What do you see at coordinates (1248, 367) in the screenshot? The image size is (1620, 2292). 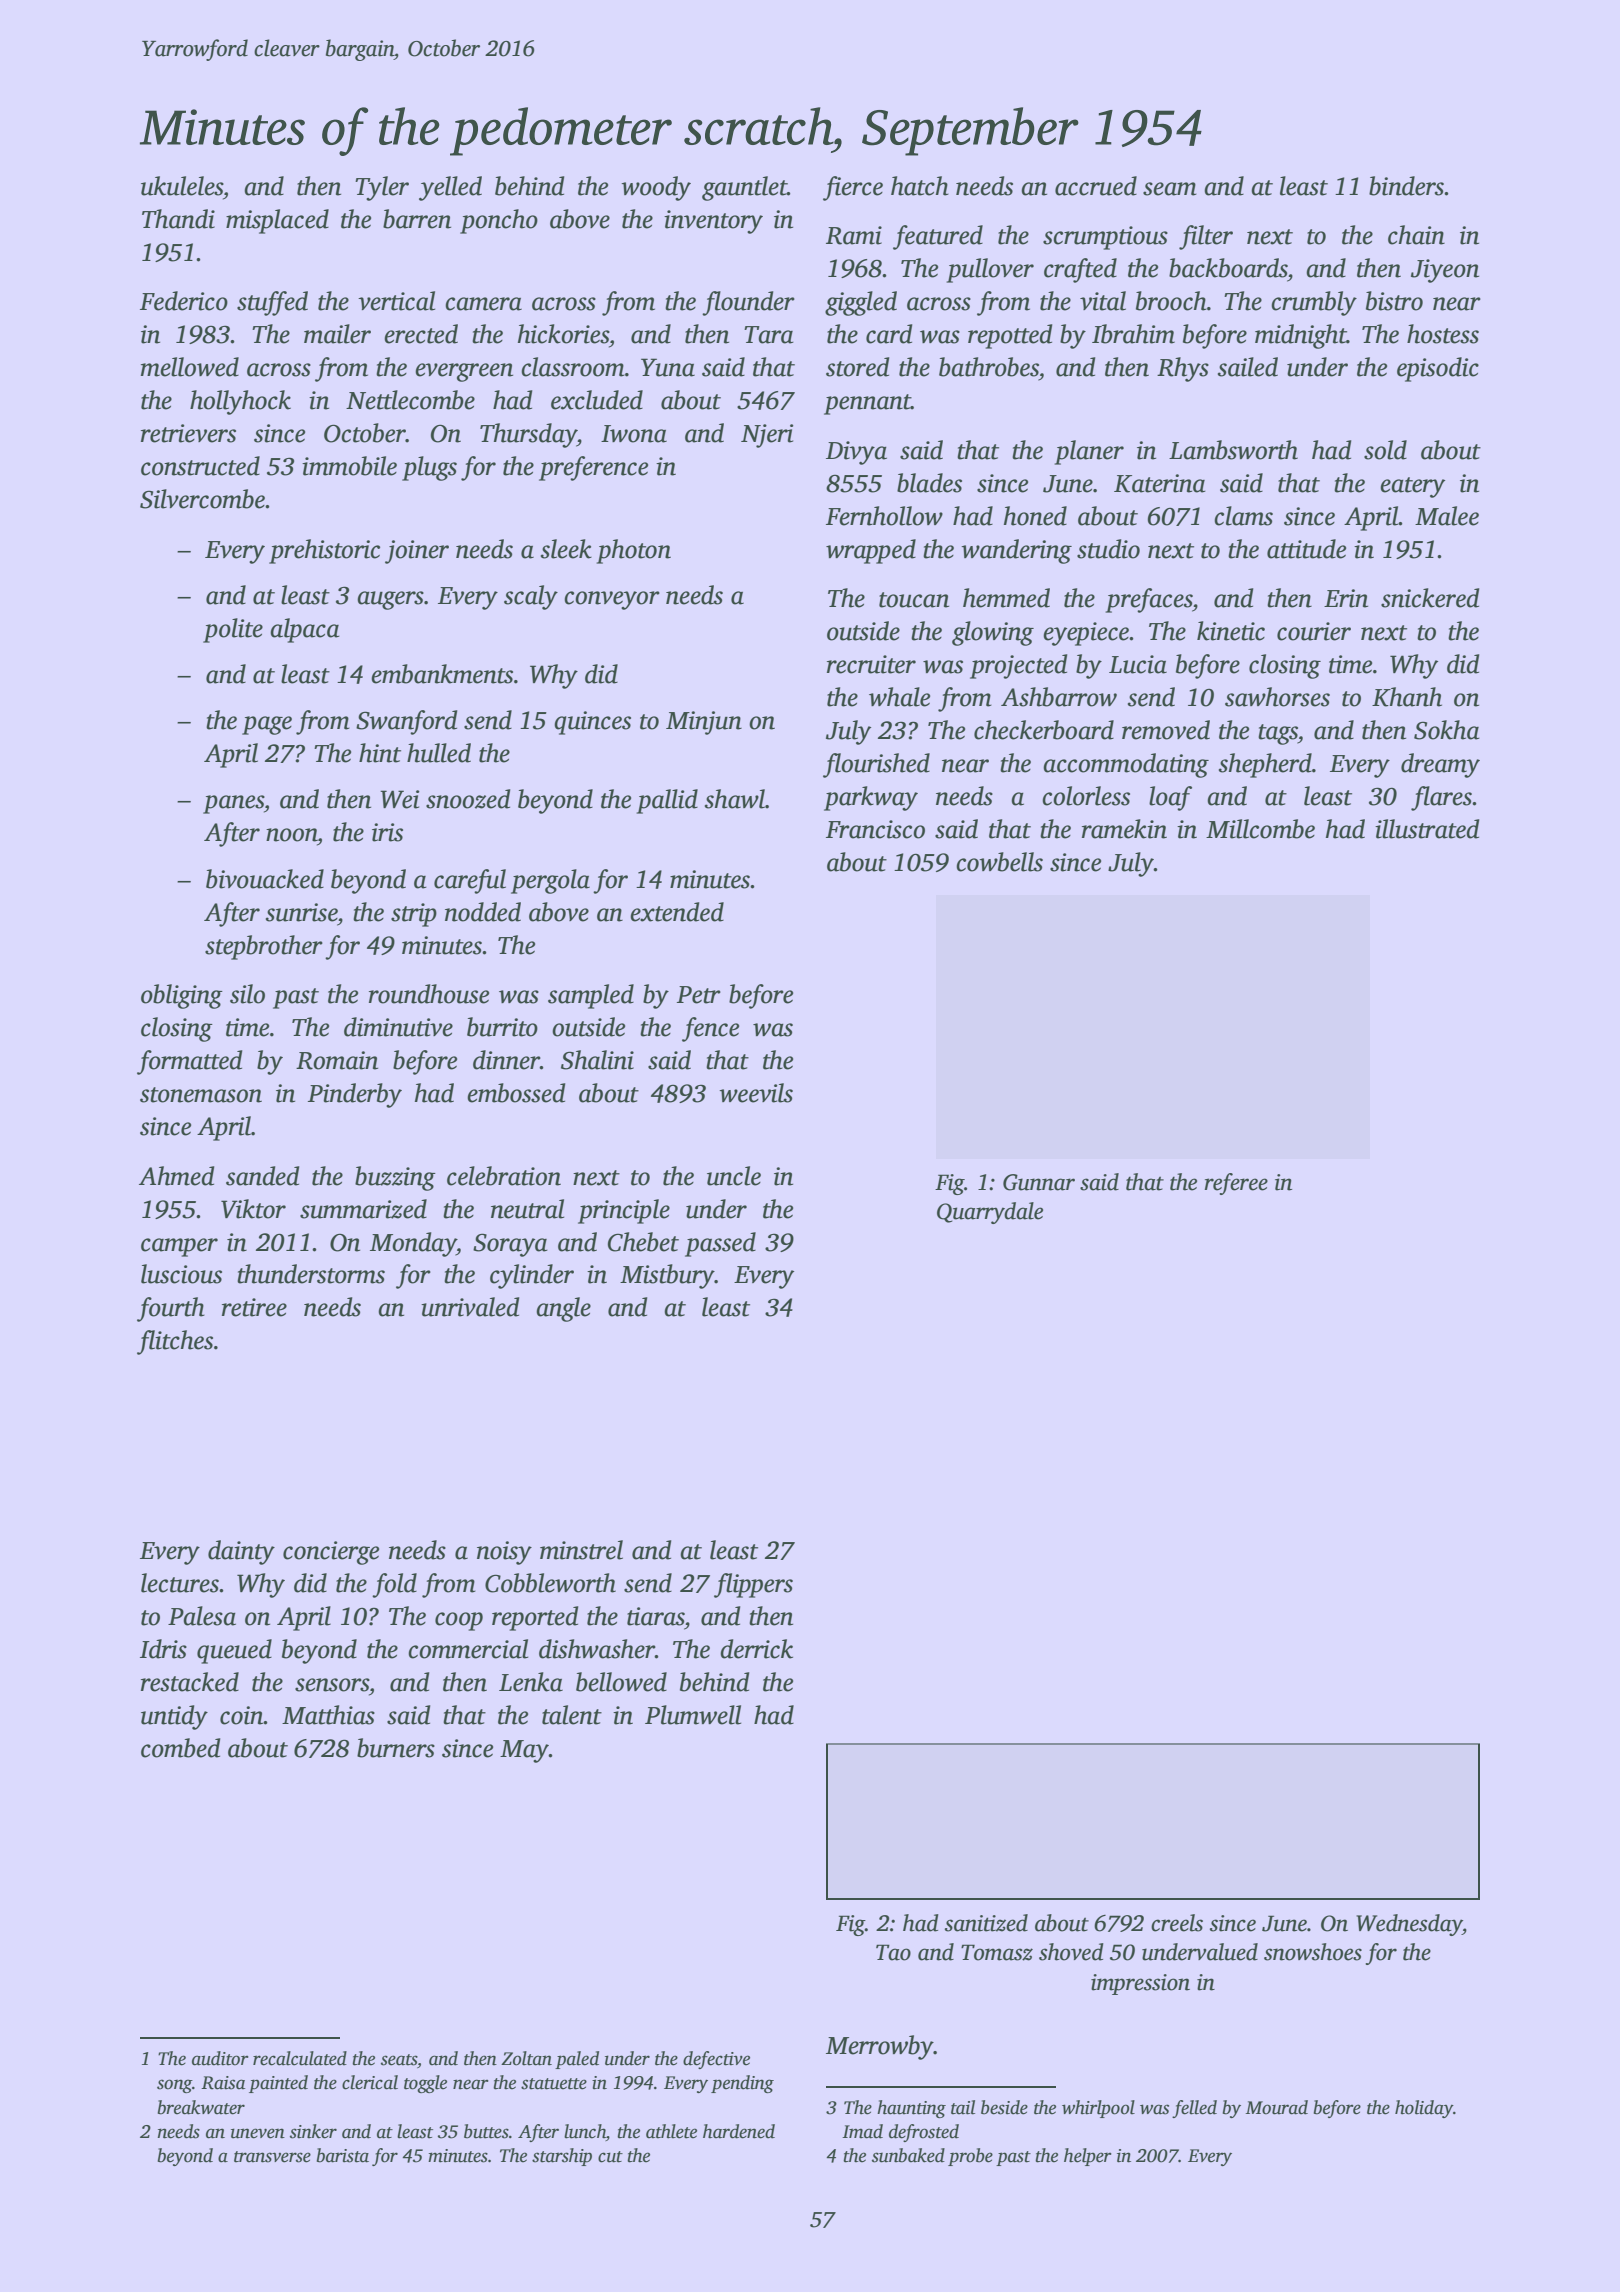 I see `sailed` at bounding box center [1248, 367].
